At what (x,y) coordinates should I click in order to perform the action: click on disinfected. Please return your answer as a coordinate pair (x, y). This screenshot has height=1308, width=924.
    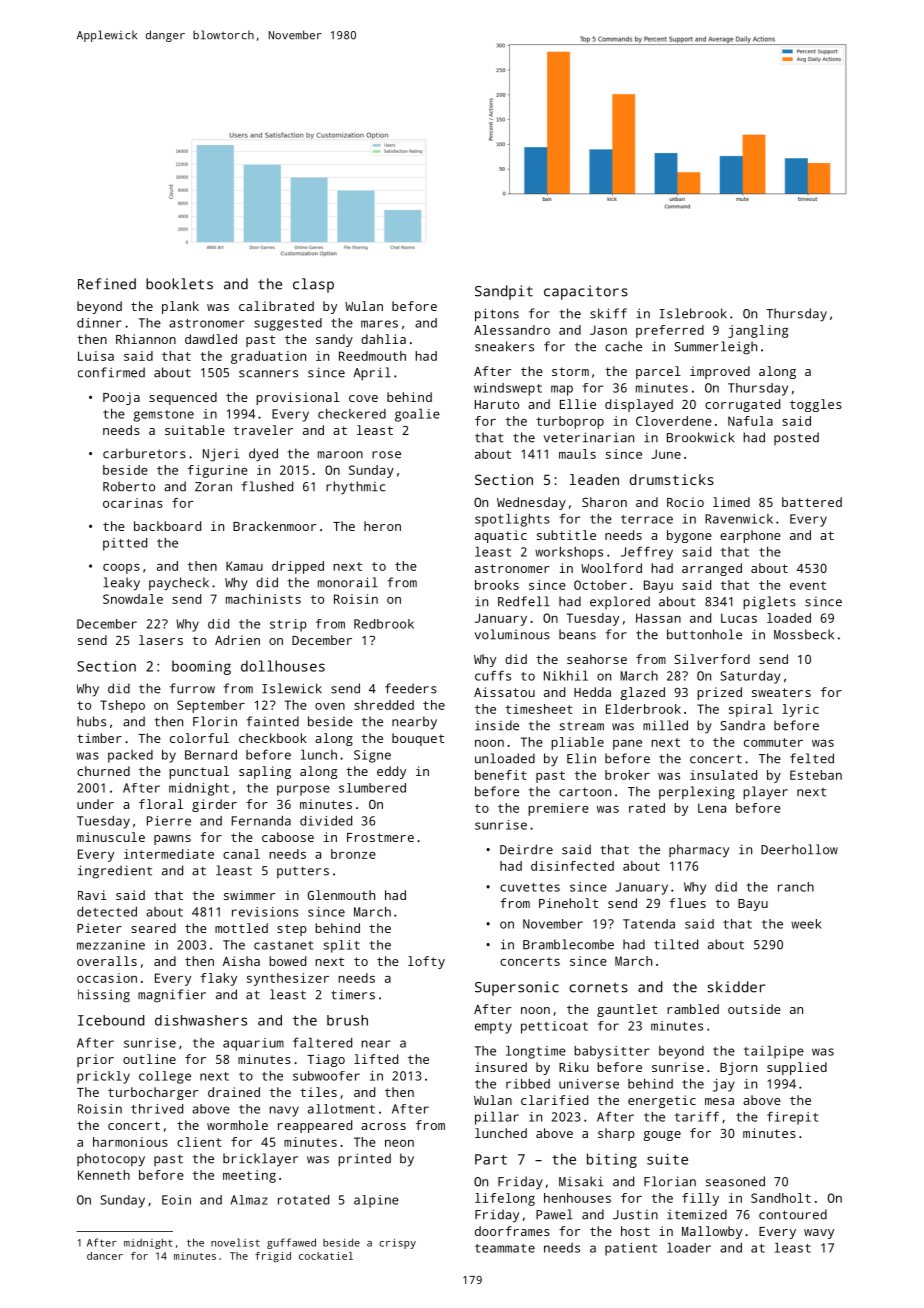
    Looking at the image, I should click on (572, 866).
